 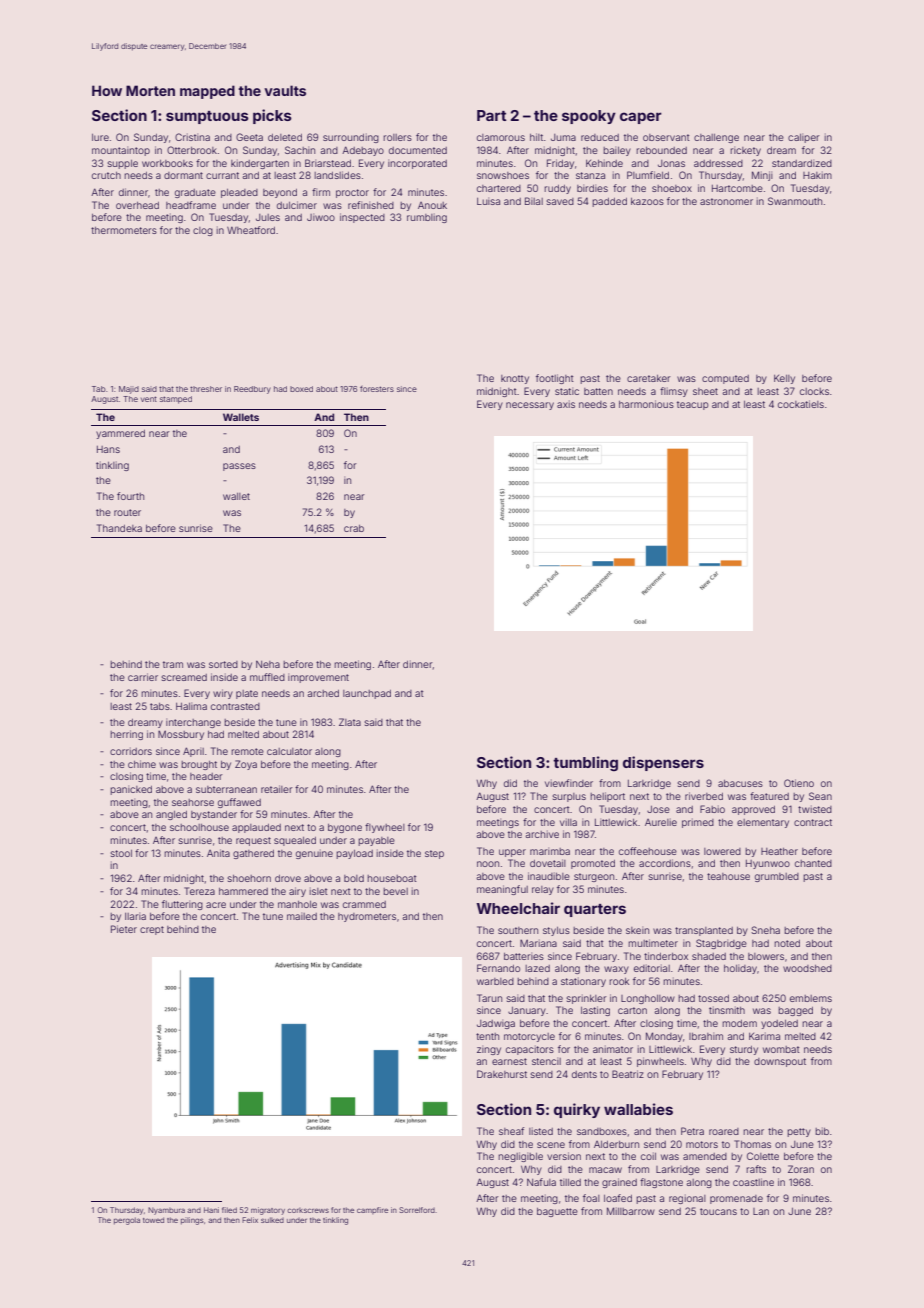 I want to click on spooky, so click(x=589, y=117).
